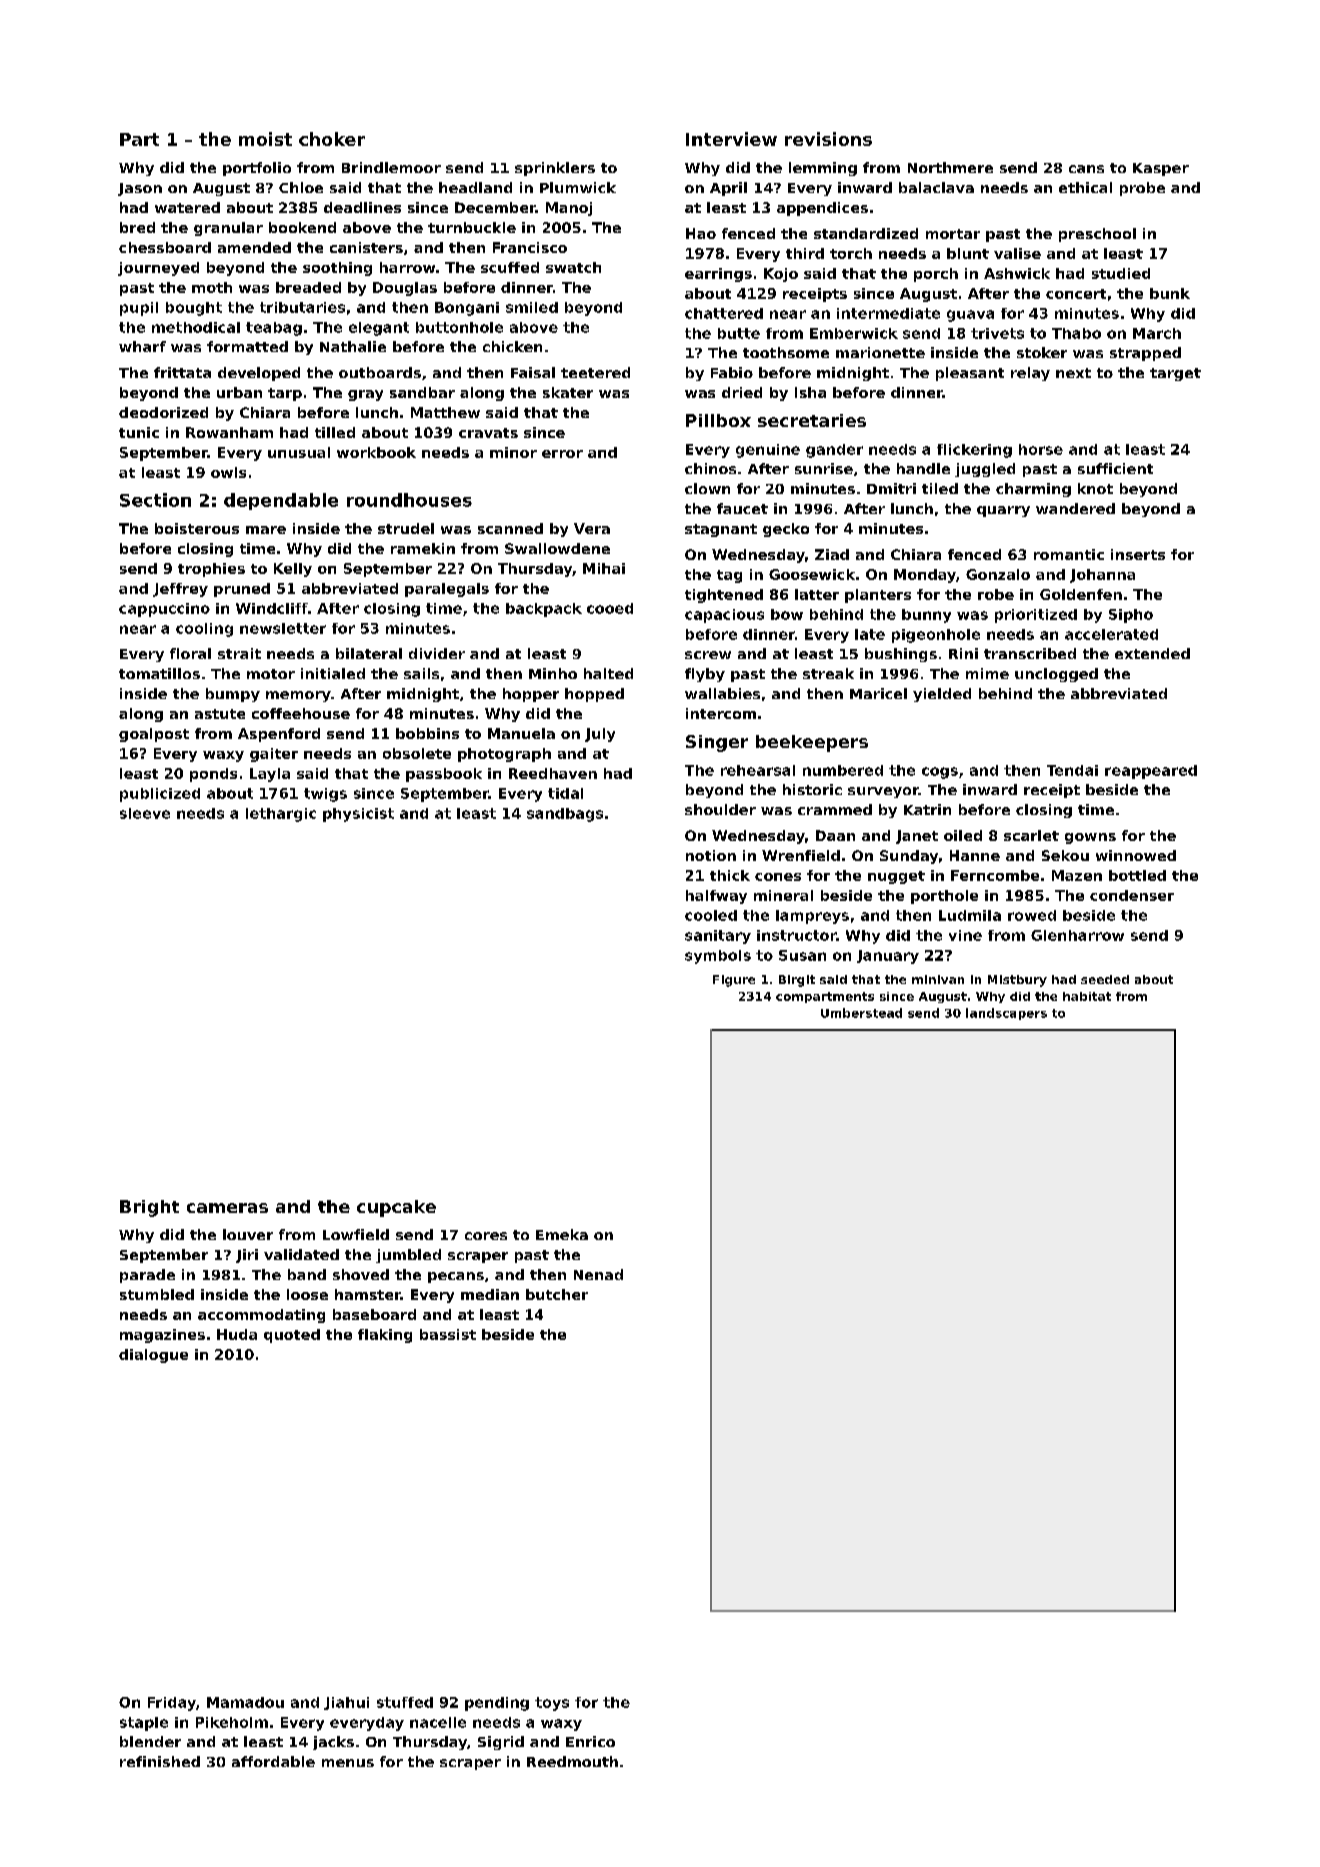  I want to click on toys, so click(552, 1704).
